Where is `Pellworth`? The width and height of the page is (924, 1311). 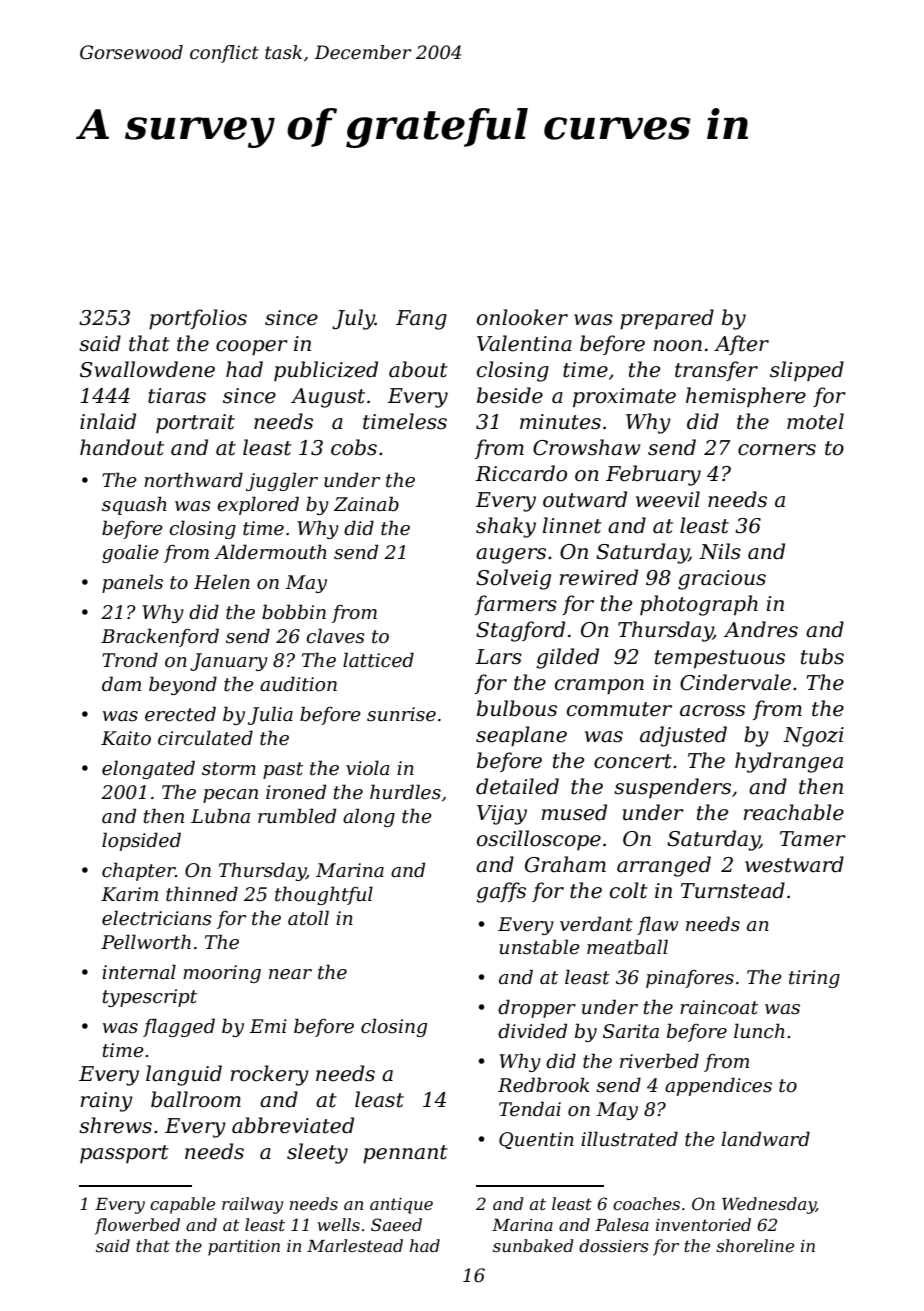 Pellworth is located at coordinates (146, 942).
